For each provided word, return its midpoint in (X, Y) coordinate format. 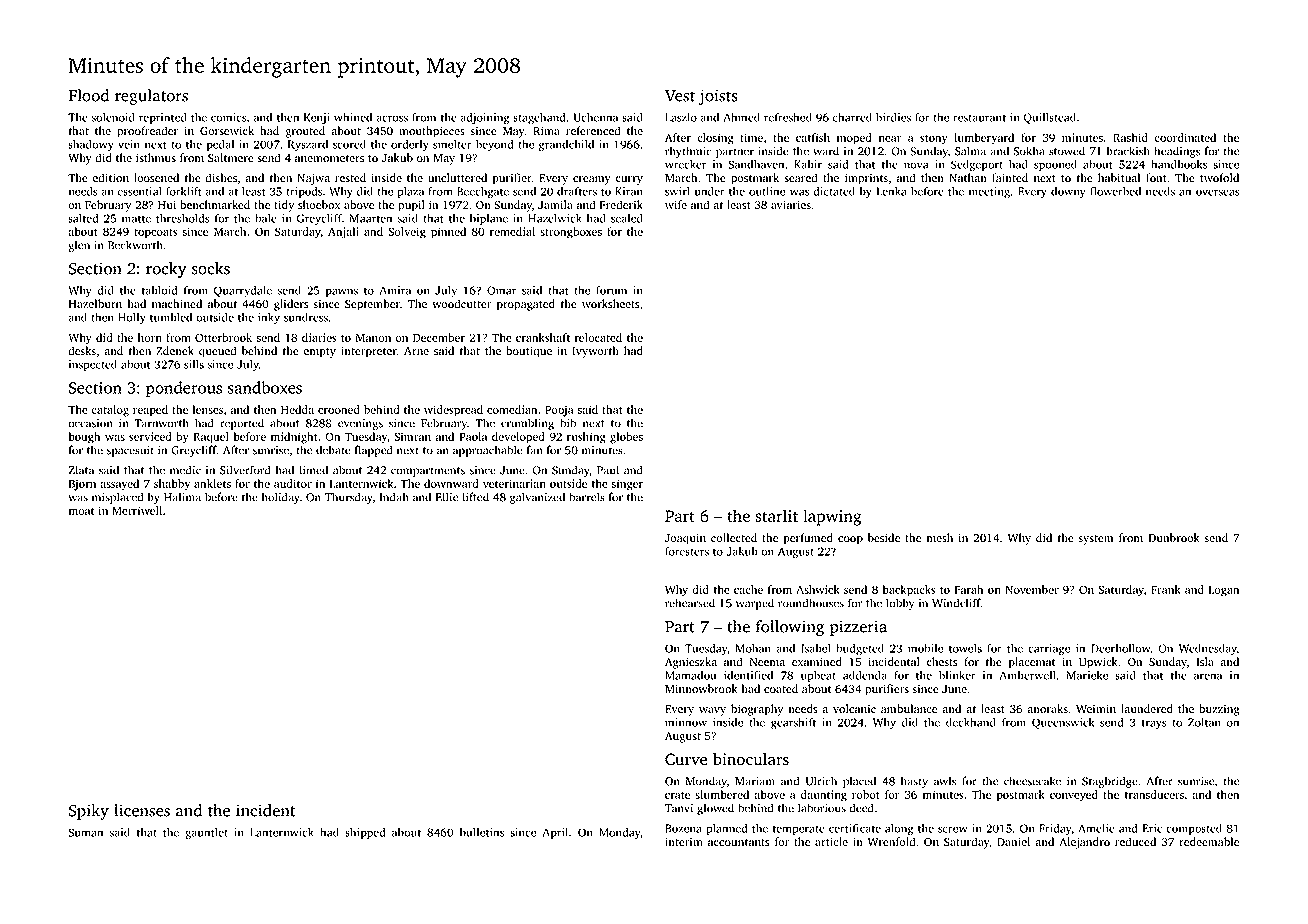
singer (627, 485)
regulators (151, 97)
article (831, 842)
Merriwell (137, 510)
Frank (1166, 589)
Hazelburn (95, 304)
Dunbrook (1174, 538)
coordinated (1185, 137)
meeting (989, 193)
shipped (365, 833)
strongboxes (571, 233)
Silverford (245, 470)
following (790, 628)
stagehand (539, 119)
